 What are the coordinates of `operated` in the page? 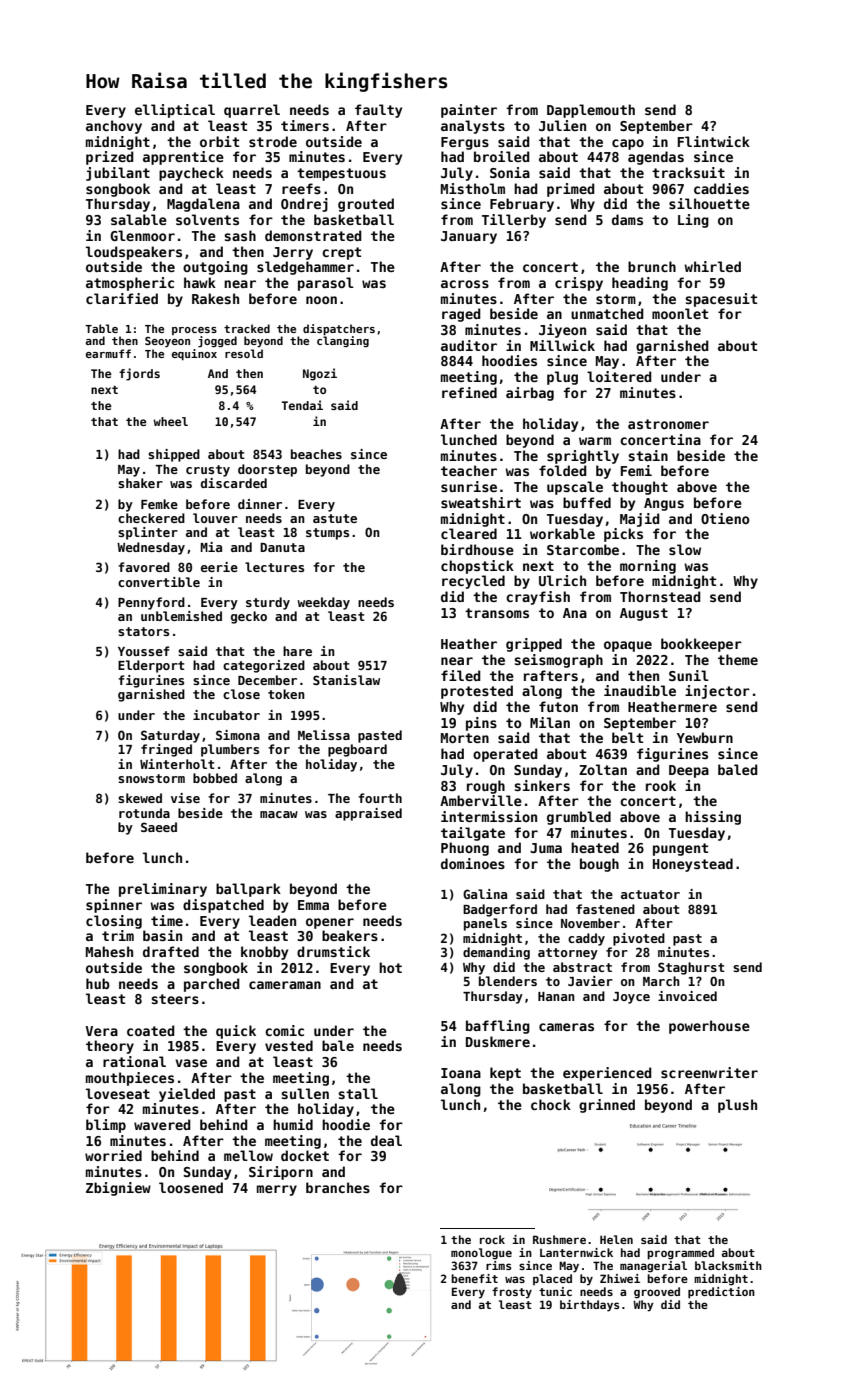 It's located at (505, 755).
